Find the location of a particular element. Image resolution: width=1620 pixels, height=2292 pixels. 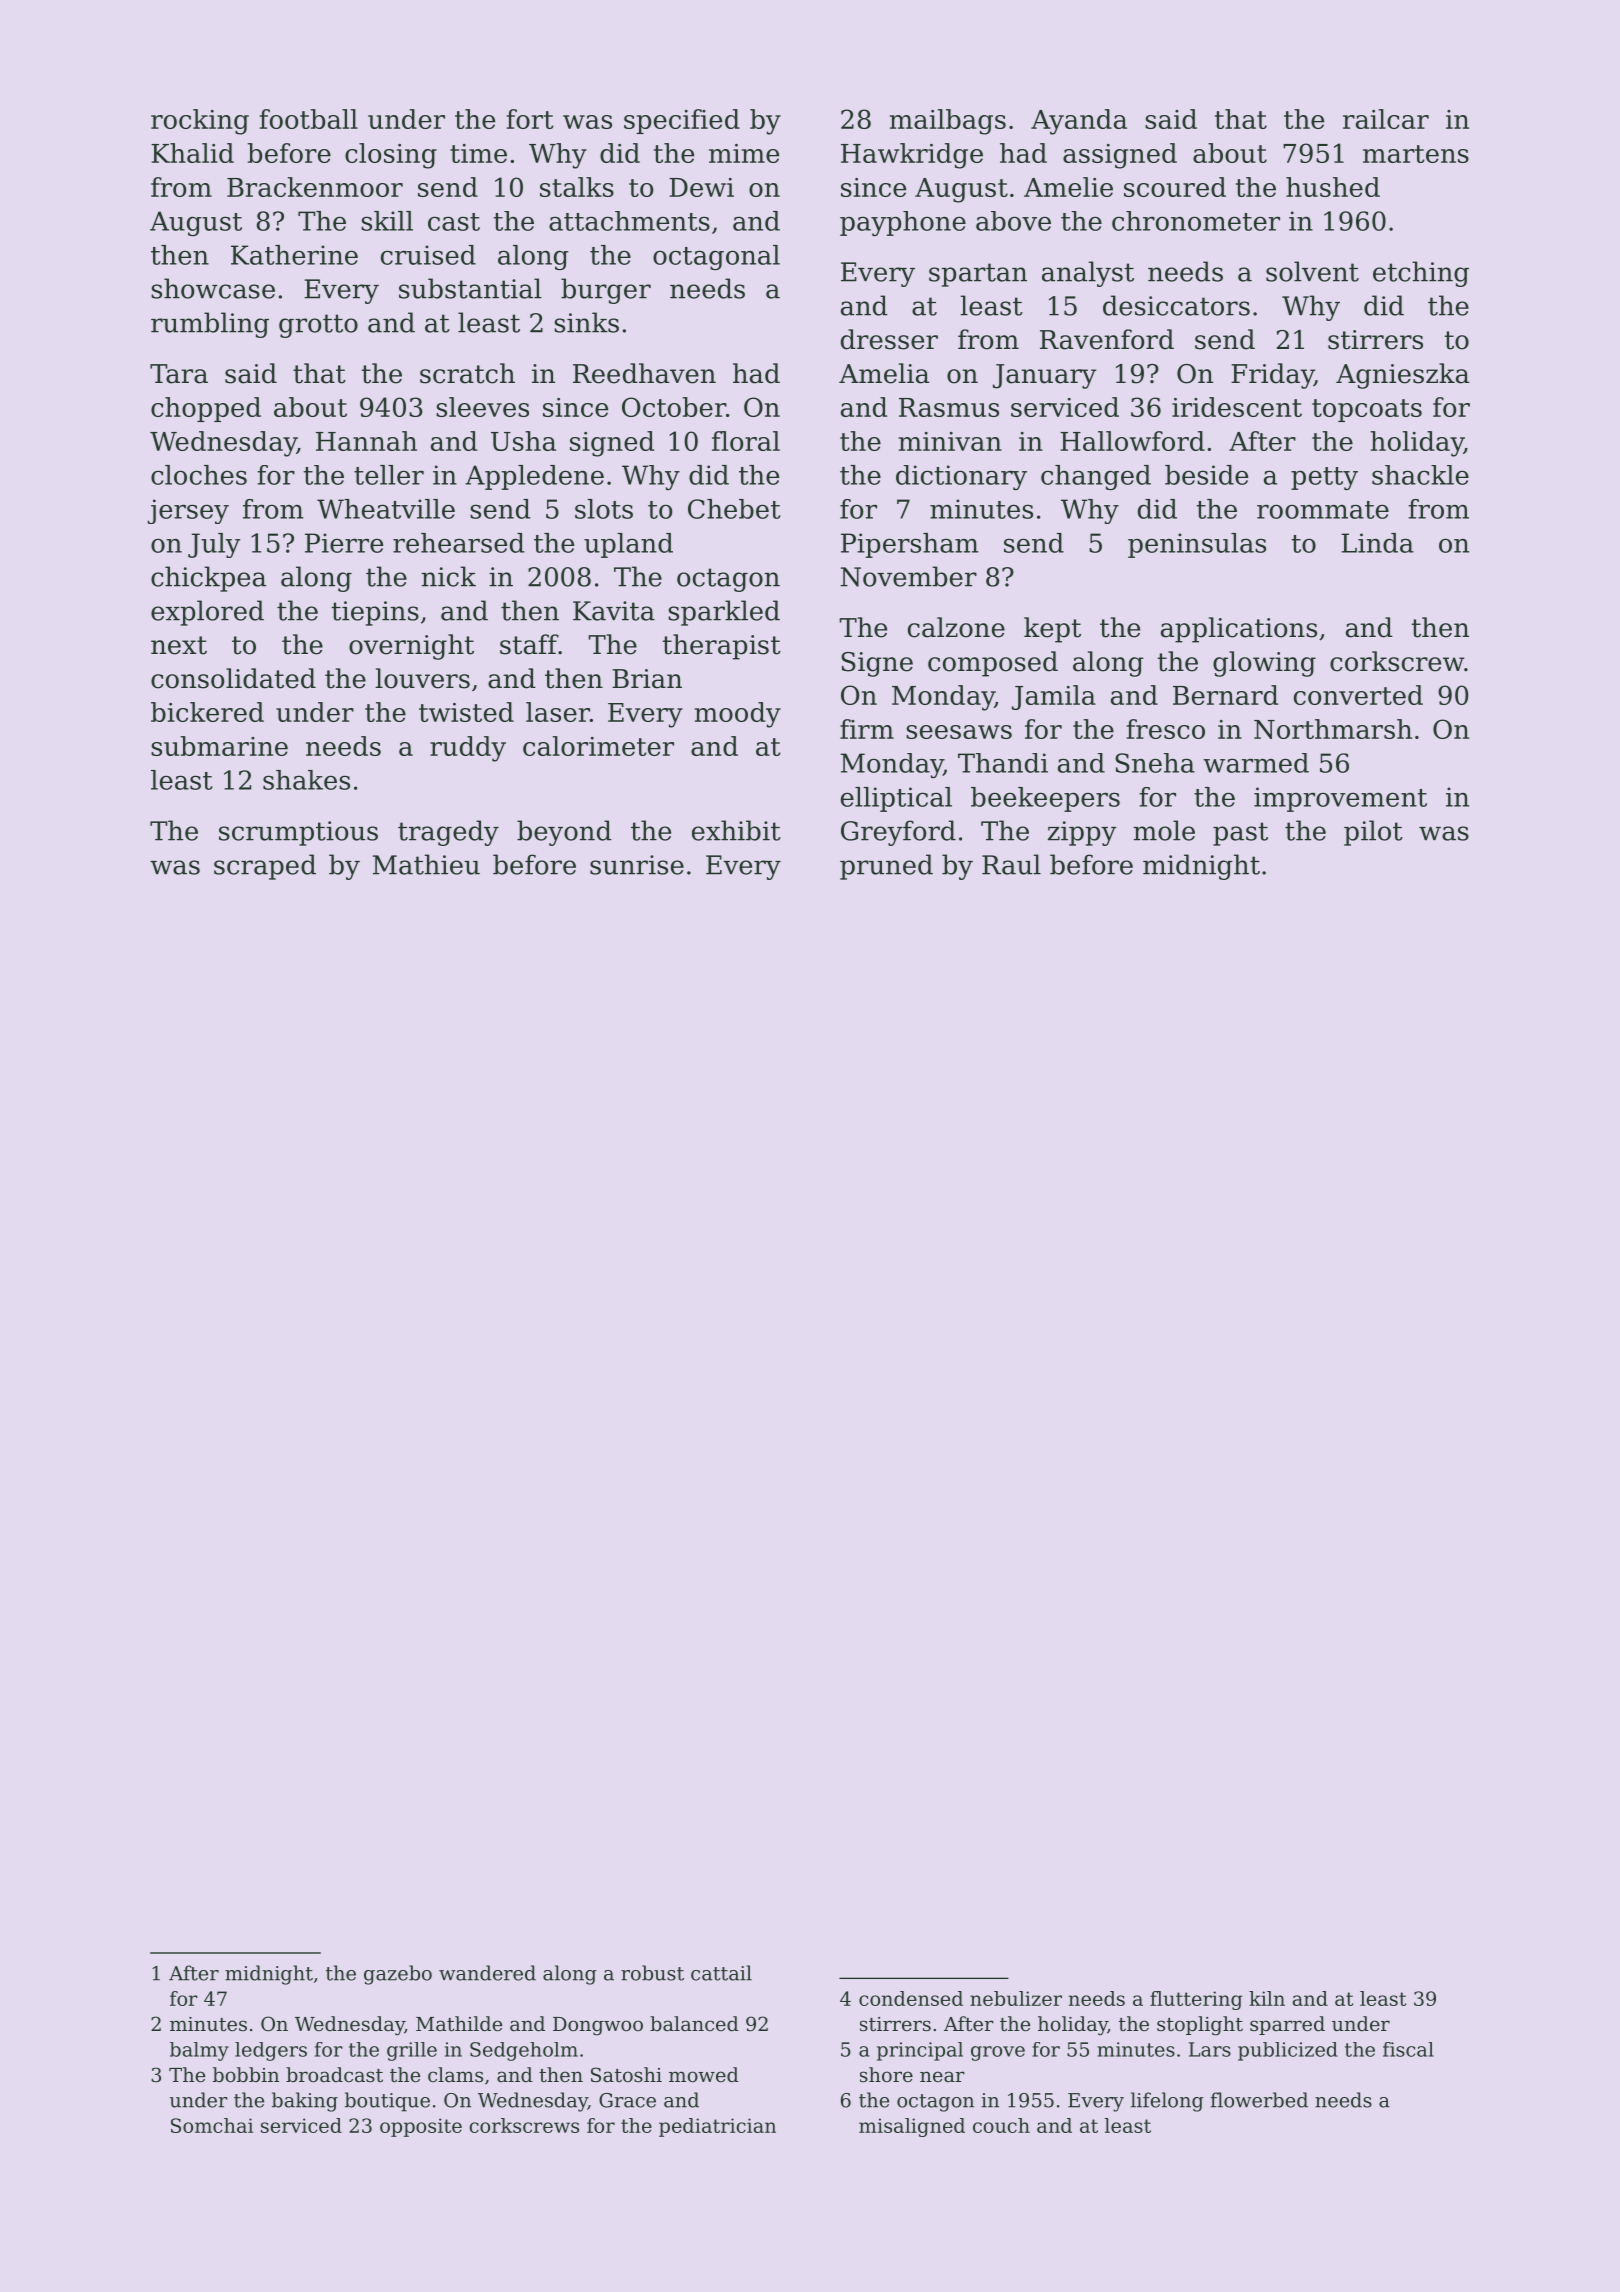

cattail is located at coordinates (721, 1973).
